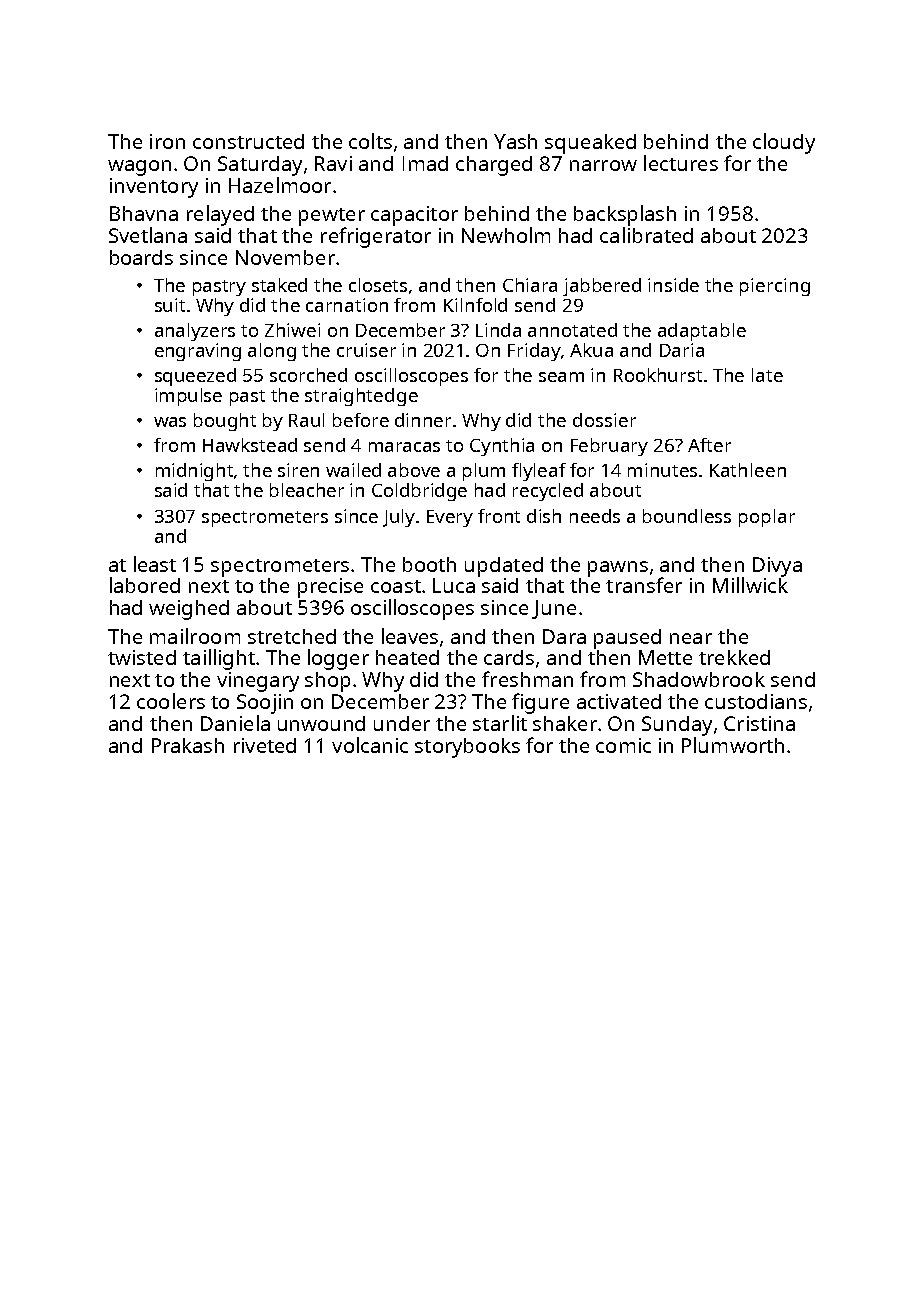 The width and height of the page is (924, 1314). Describe the element at coordinates (425, 163) in the page. I see `Imad` at that location.
